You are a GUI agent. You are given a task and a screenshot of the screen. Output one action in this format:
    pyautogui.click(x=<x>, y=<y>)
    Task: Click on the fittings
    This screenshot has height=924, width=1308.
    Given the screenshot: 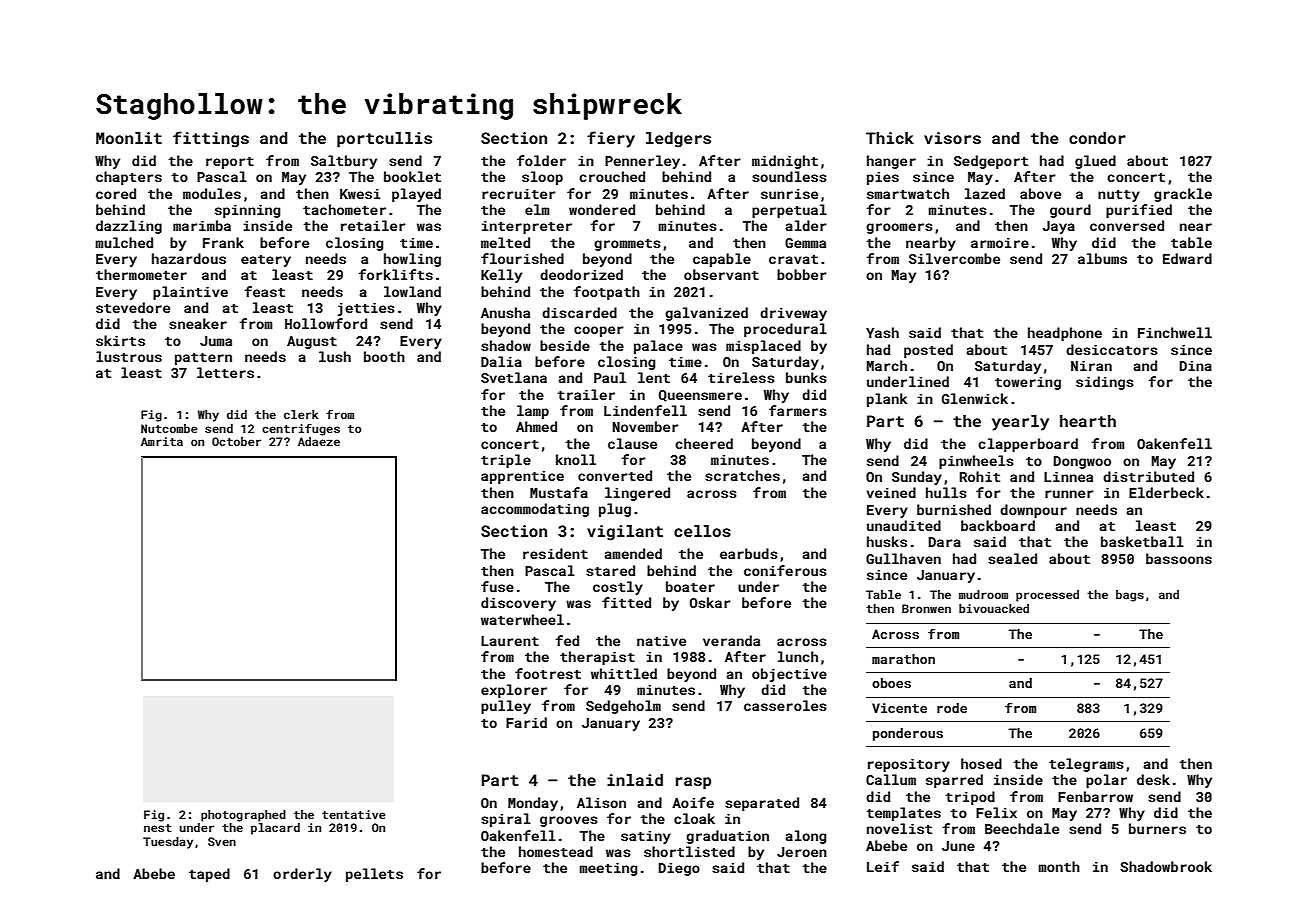 What is the action you would take?
    pyautogui.click(x=211, y=139)
